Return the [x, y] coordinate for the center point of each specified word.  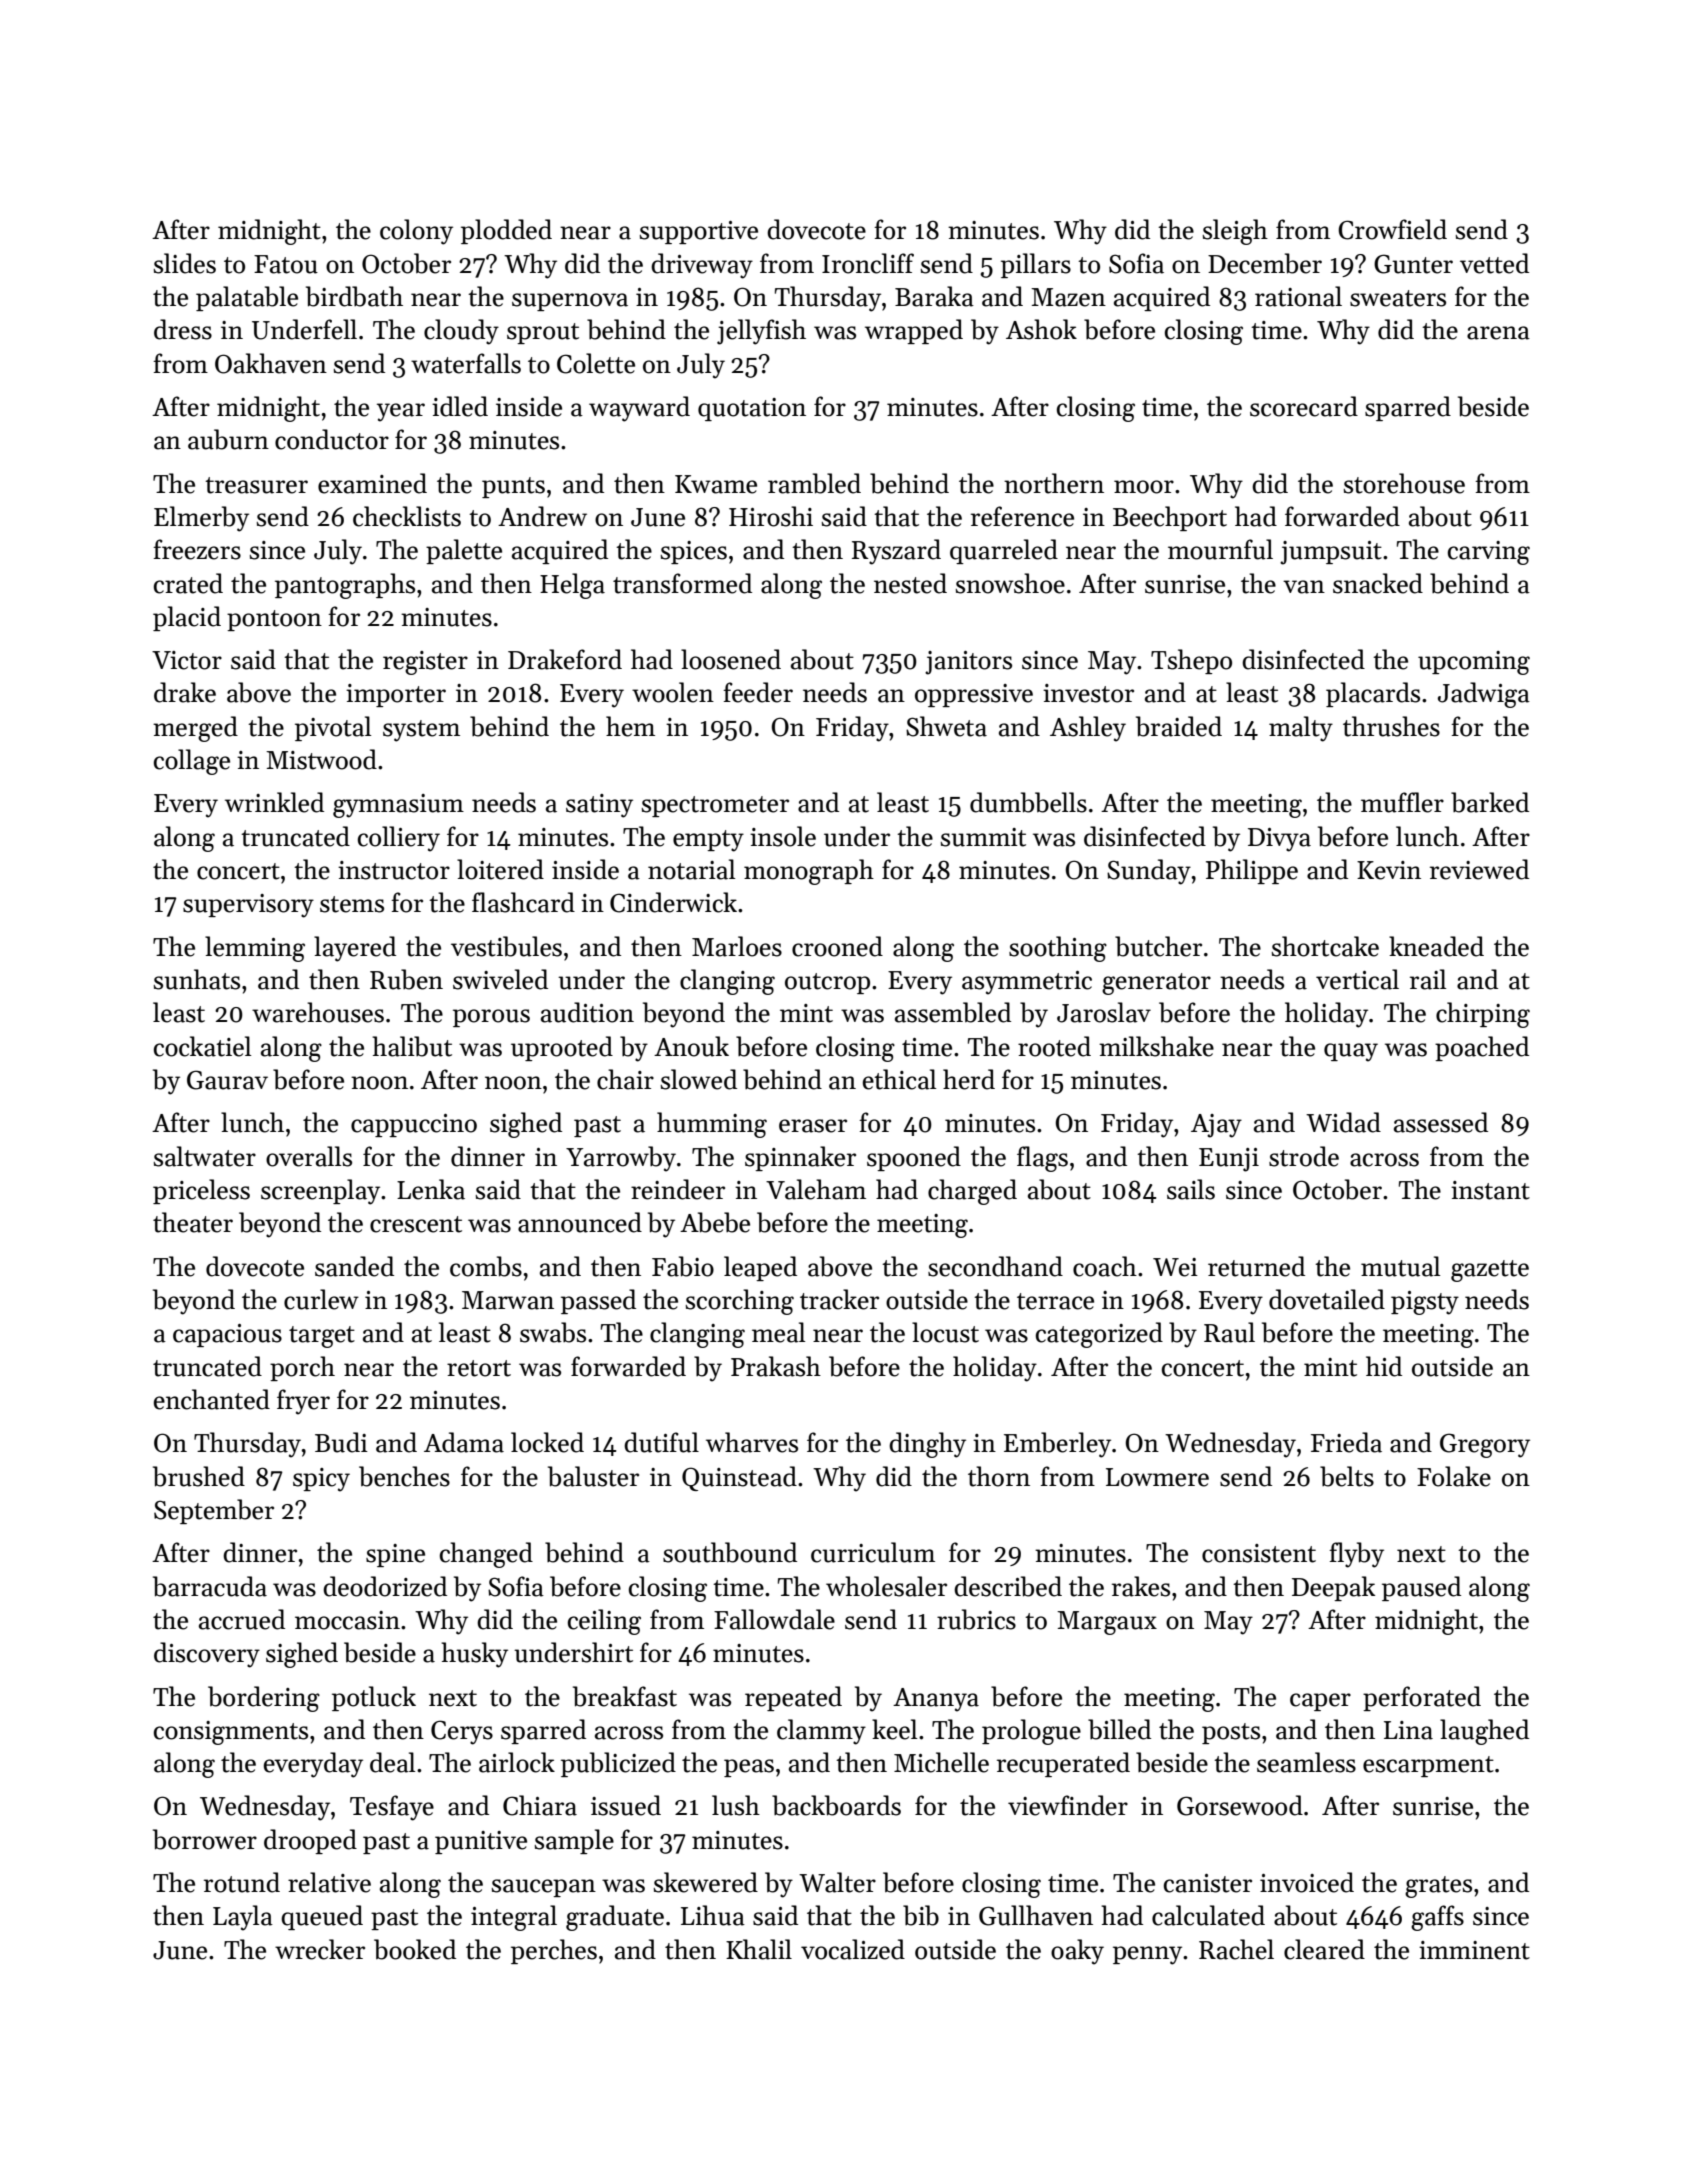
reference [1022, 516]
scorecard [1304, 406]
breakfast [625, 1696]
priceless [201, 1191]
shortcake [1325, 946]
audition [587, 1012]
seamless [1306, 1762]
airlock [517, 1762]
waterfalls [466, 363]
